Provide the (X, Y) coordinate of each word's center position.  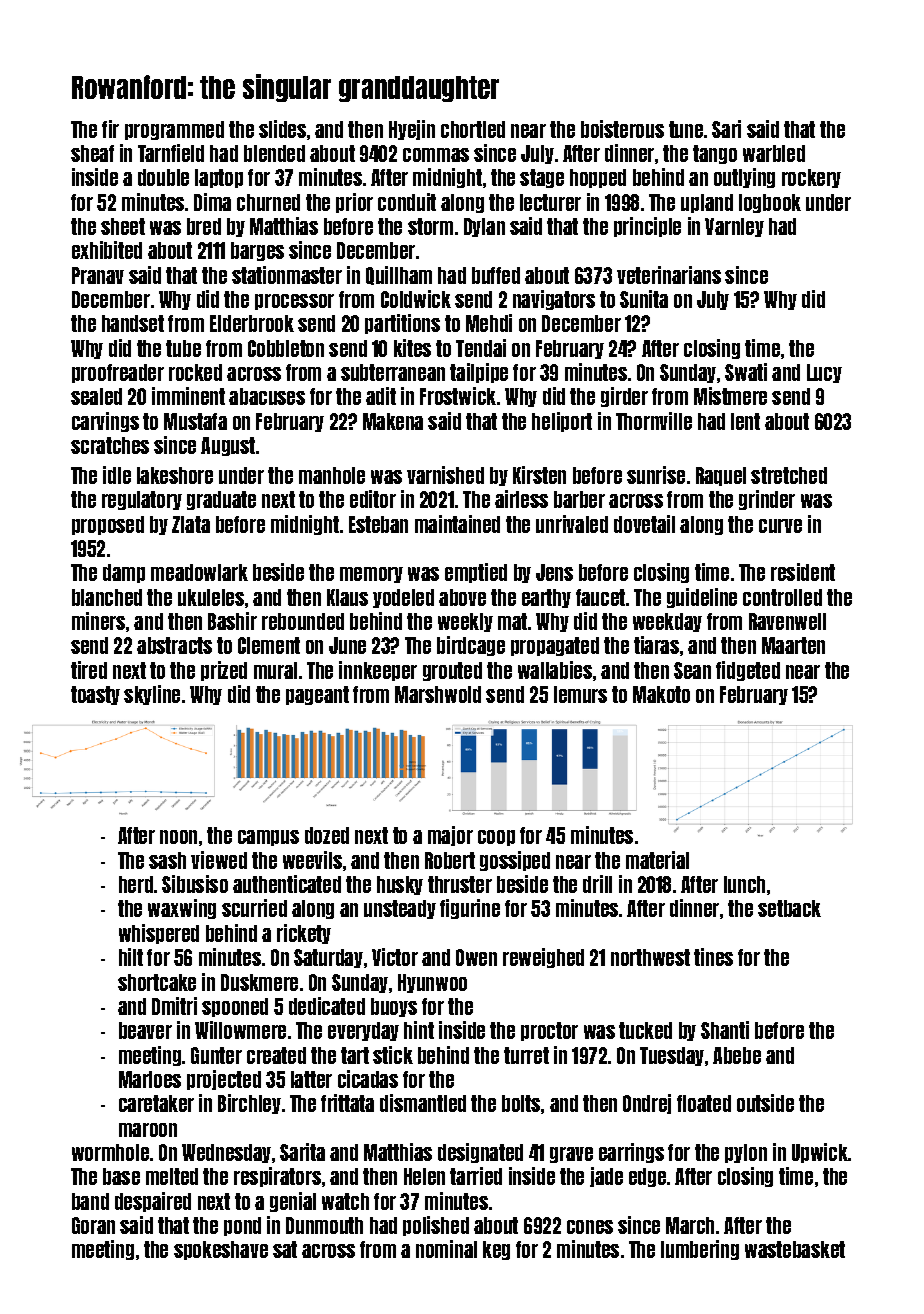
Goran (93, 1225)
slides (282, 129)
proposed (108, 525)
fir (110, 129)
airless (521, 499)
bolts (521, 1103)
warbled (774, 153)
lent (745, 421)
